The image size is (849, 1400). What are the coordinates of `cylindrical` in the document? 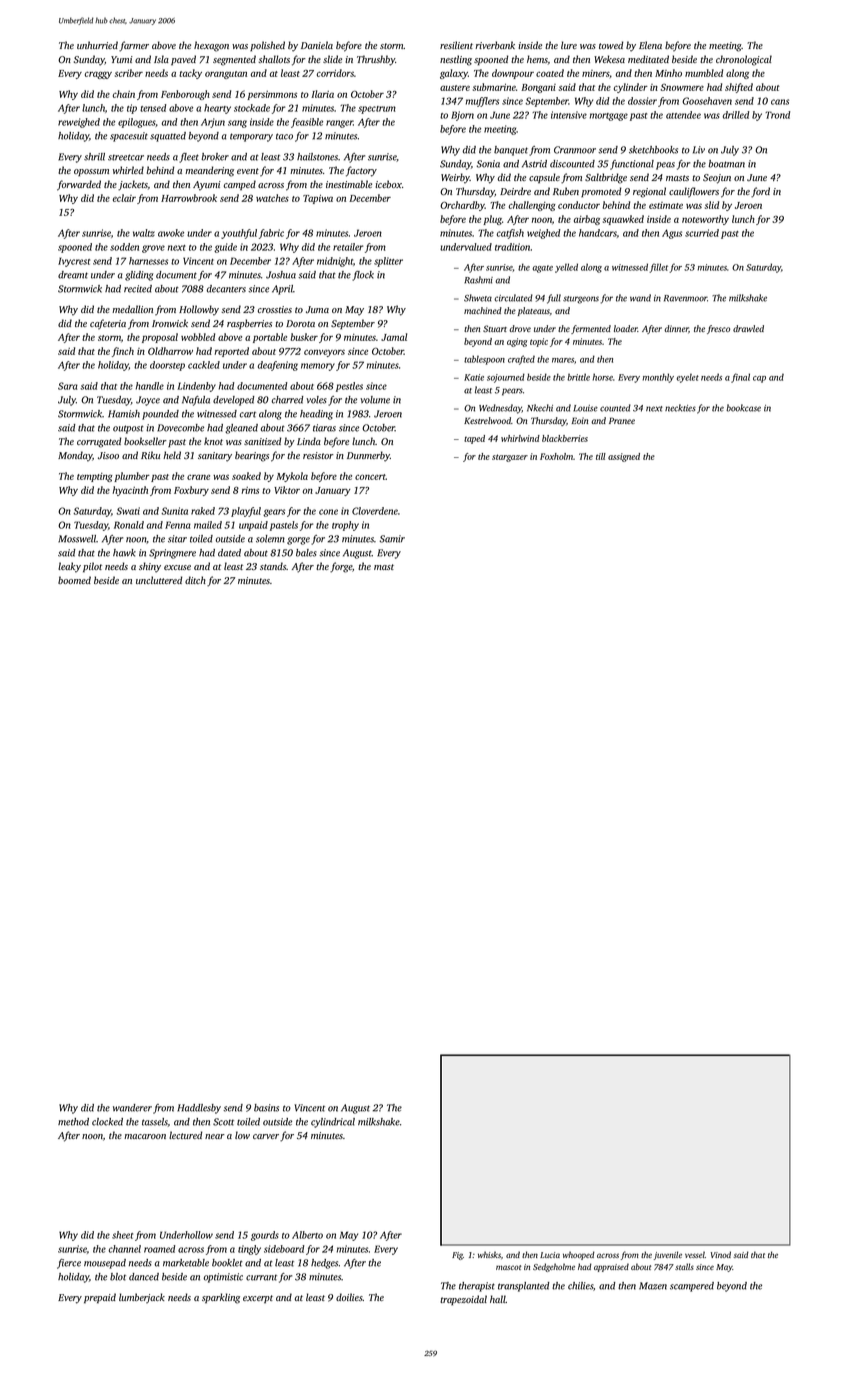 It's located at (333, 1123).
